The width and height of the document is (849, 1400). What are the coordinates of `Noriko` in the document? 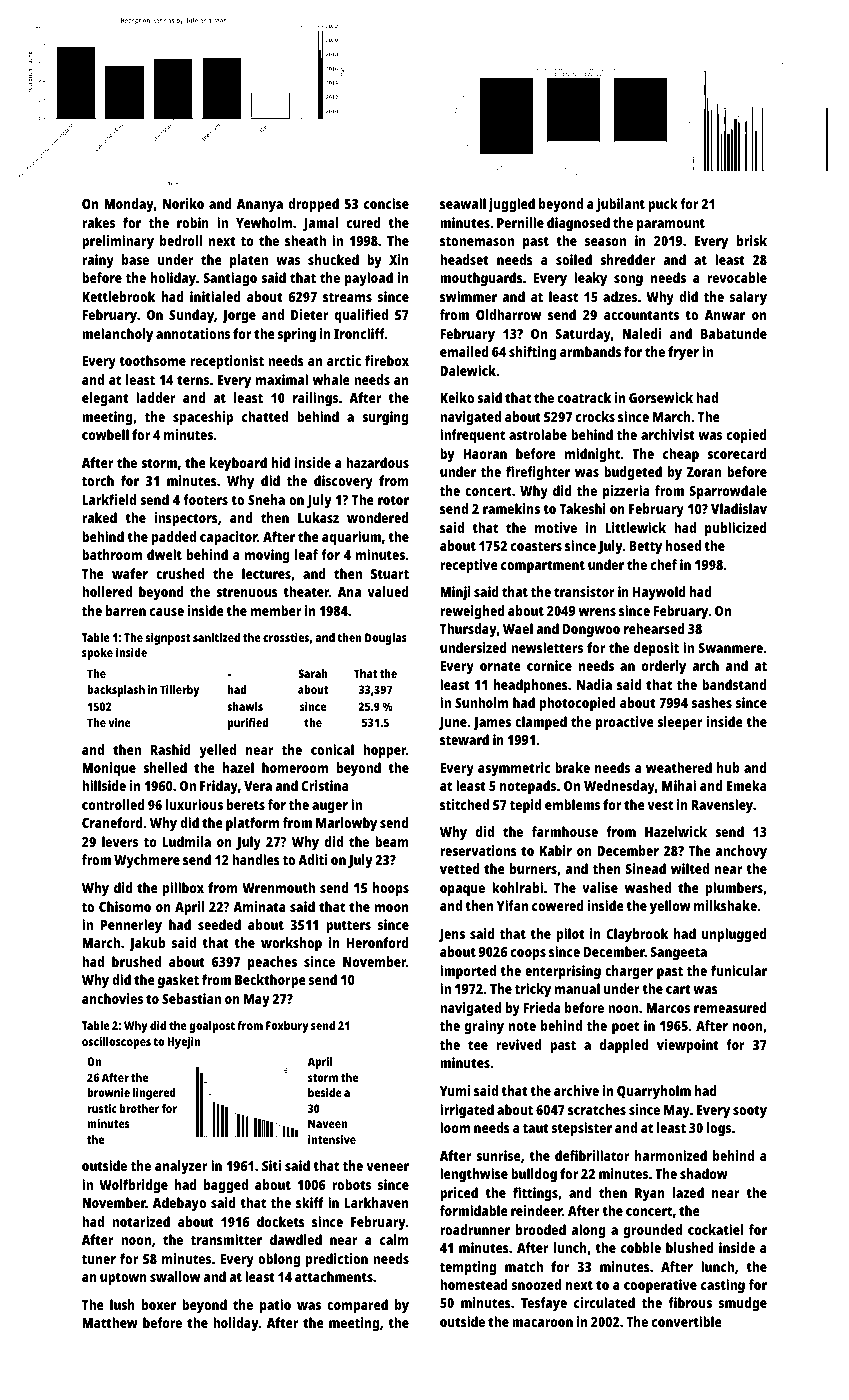 It's located at (183, 203).
